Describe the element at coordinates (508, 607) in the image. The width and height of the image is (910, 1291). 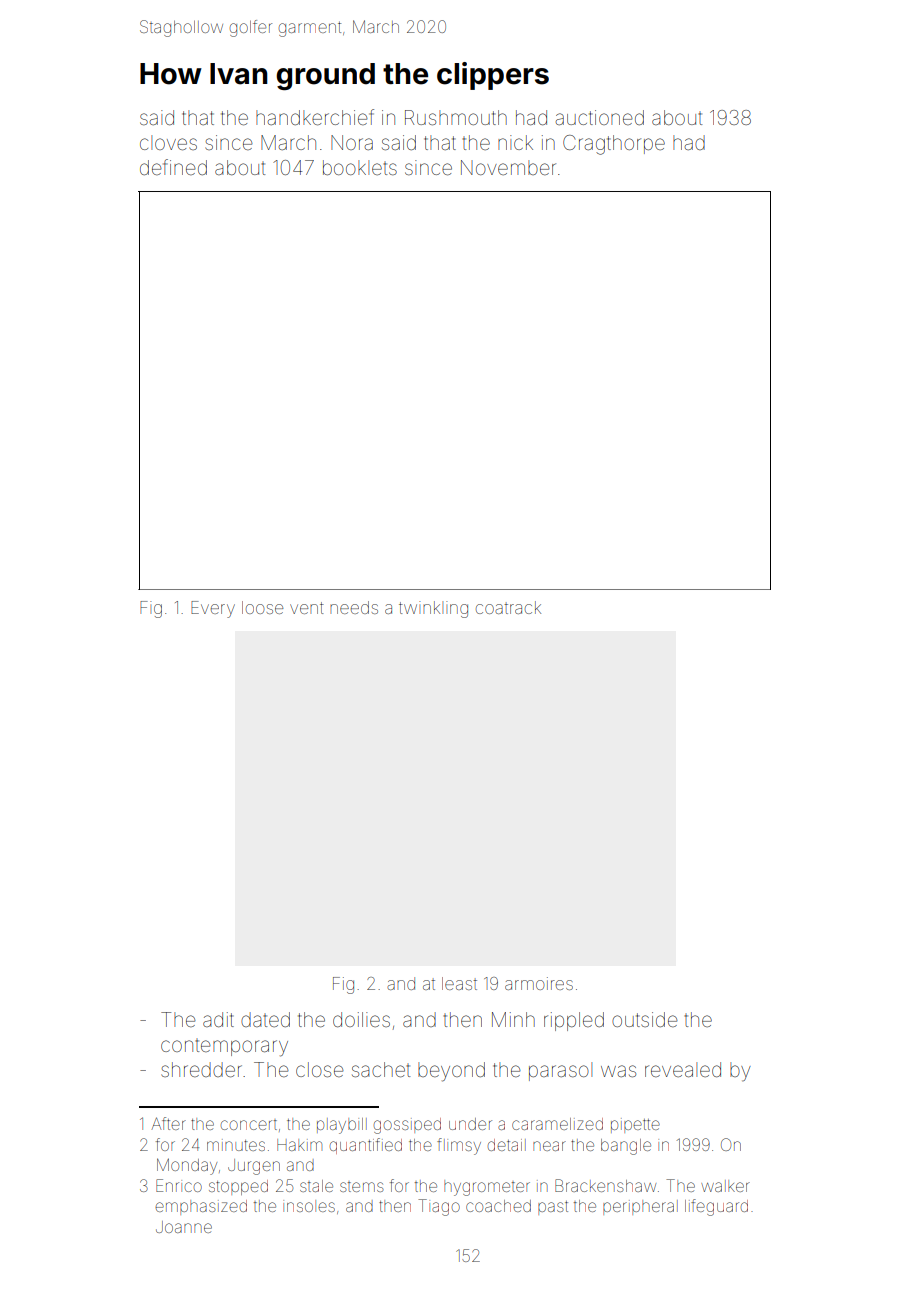
I see `coatrack` at that location.
